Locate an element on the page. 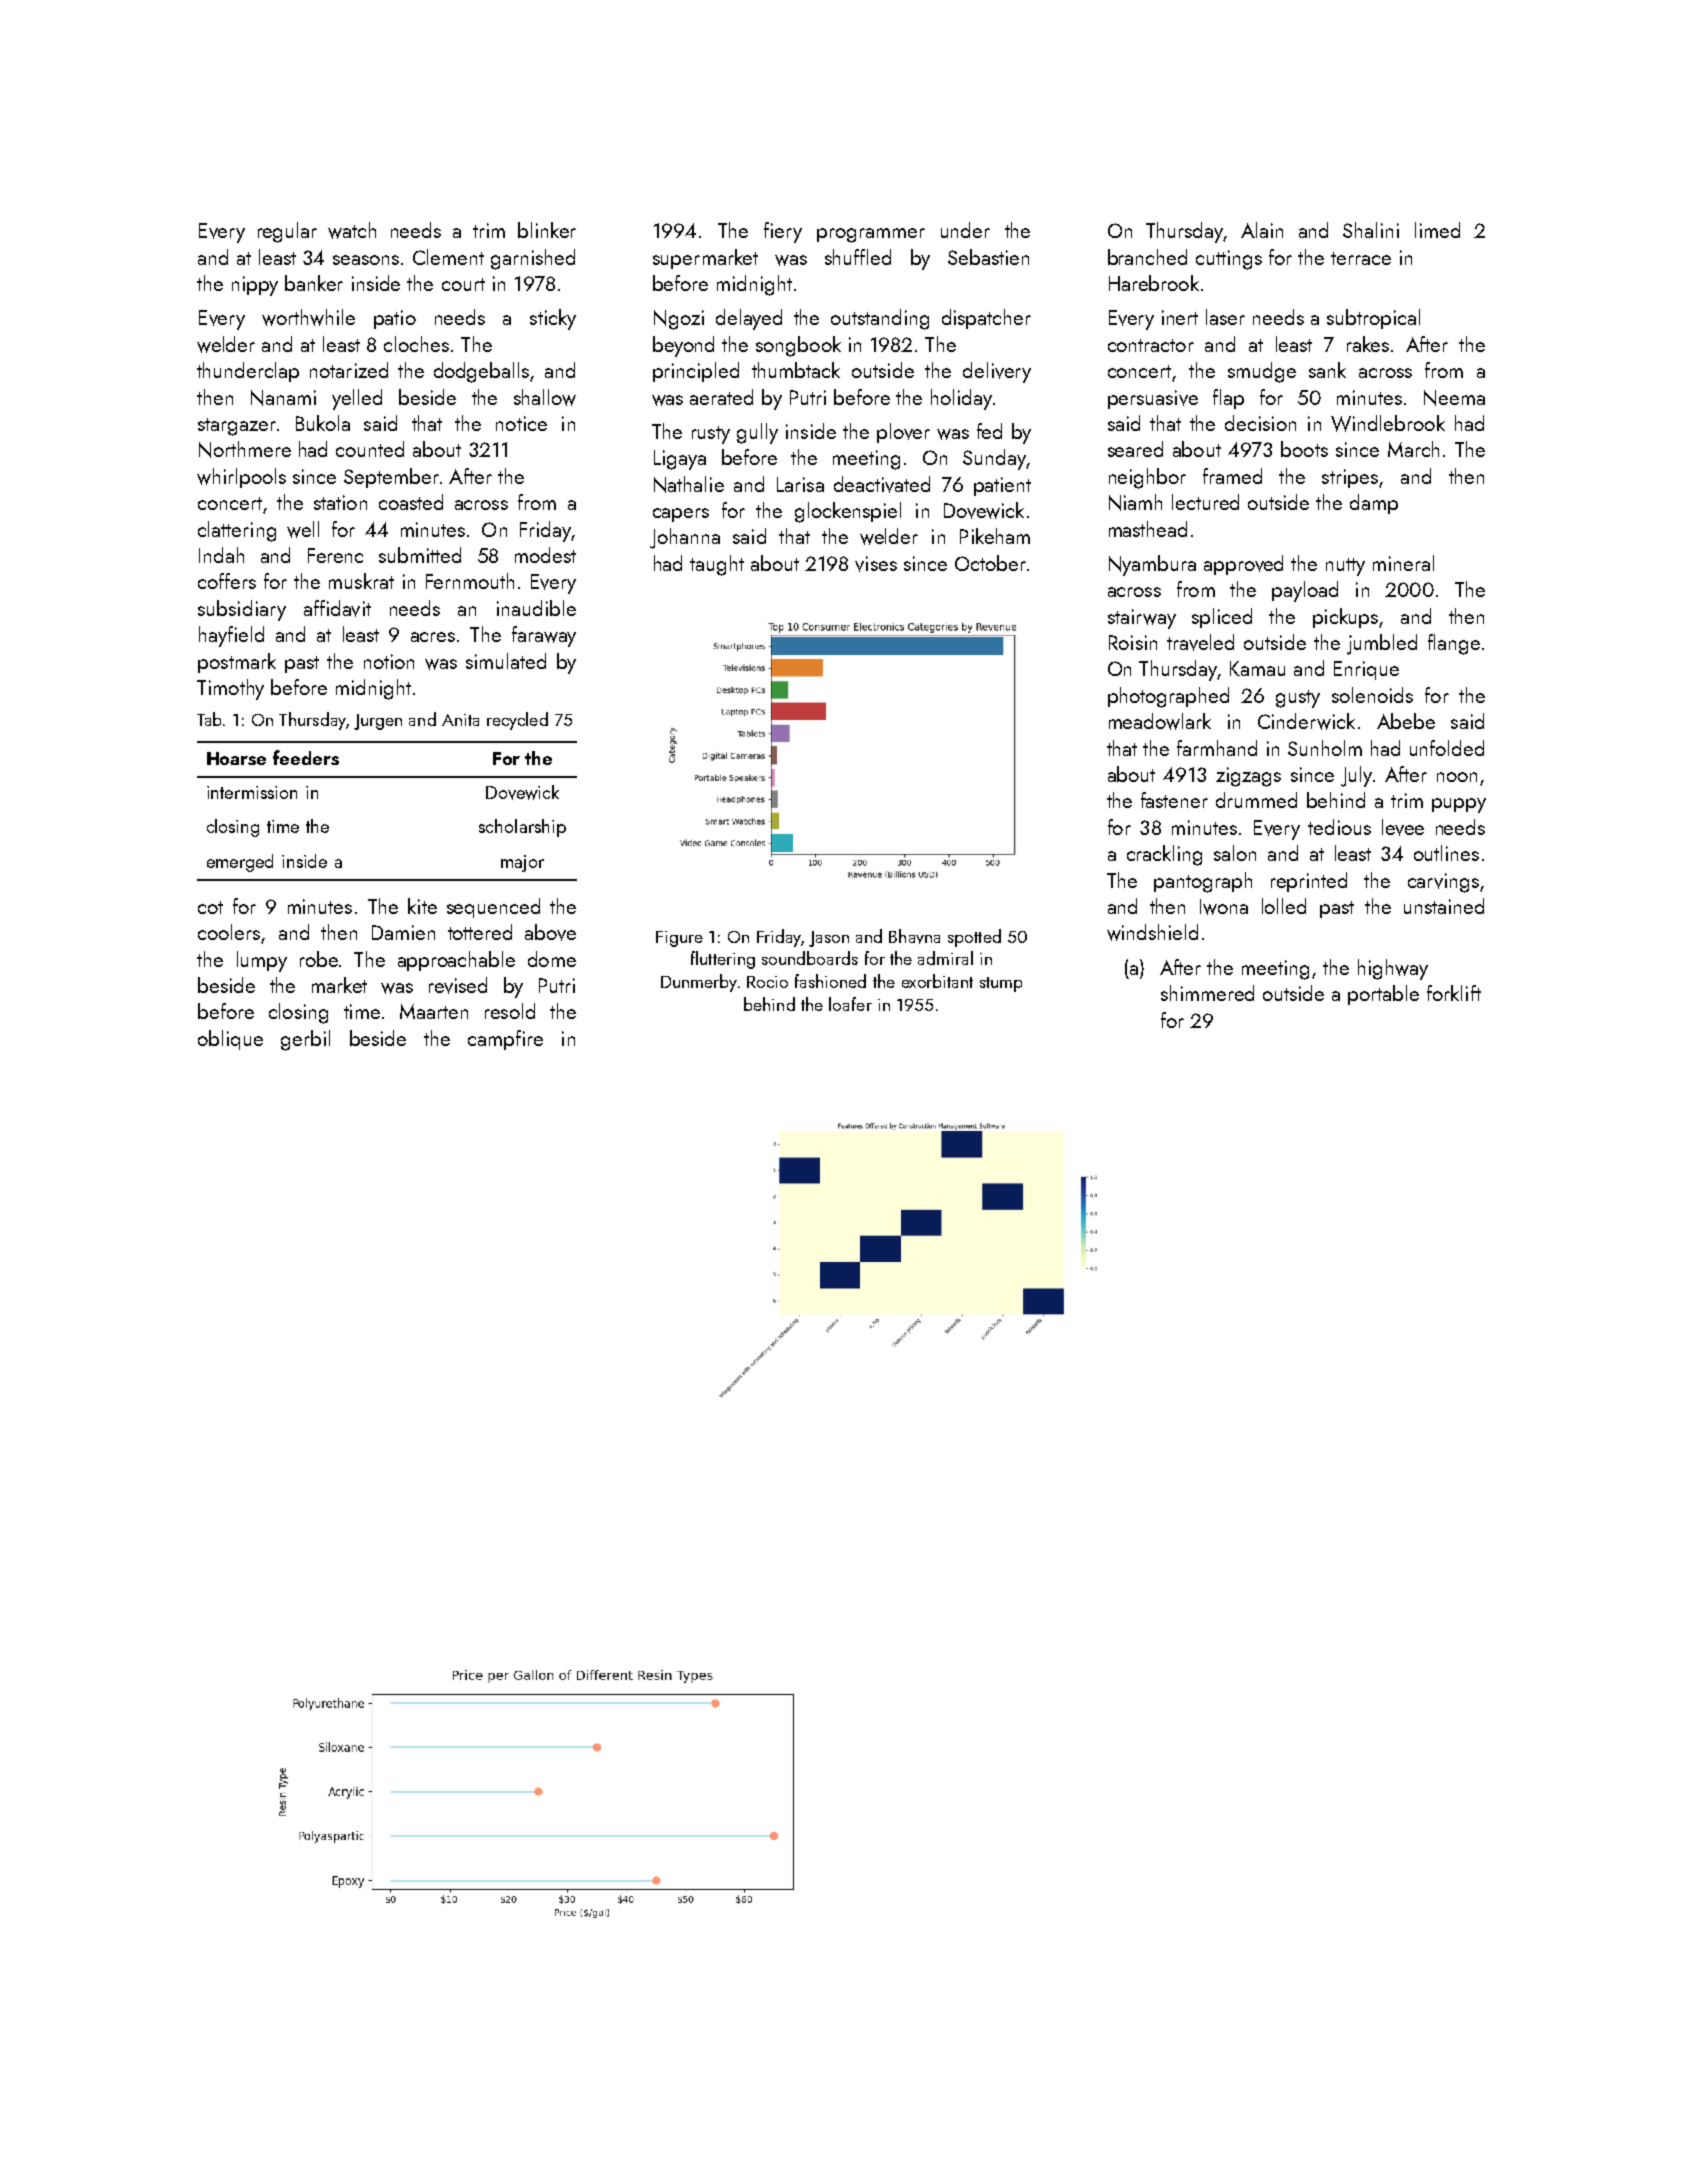 The height and width of the document is (2178, 1683). fiery is located at coordinates (783, 232).
